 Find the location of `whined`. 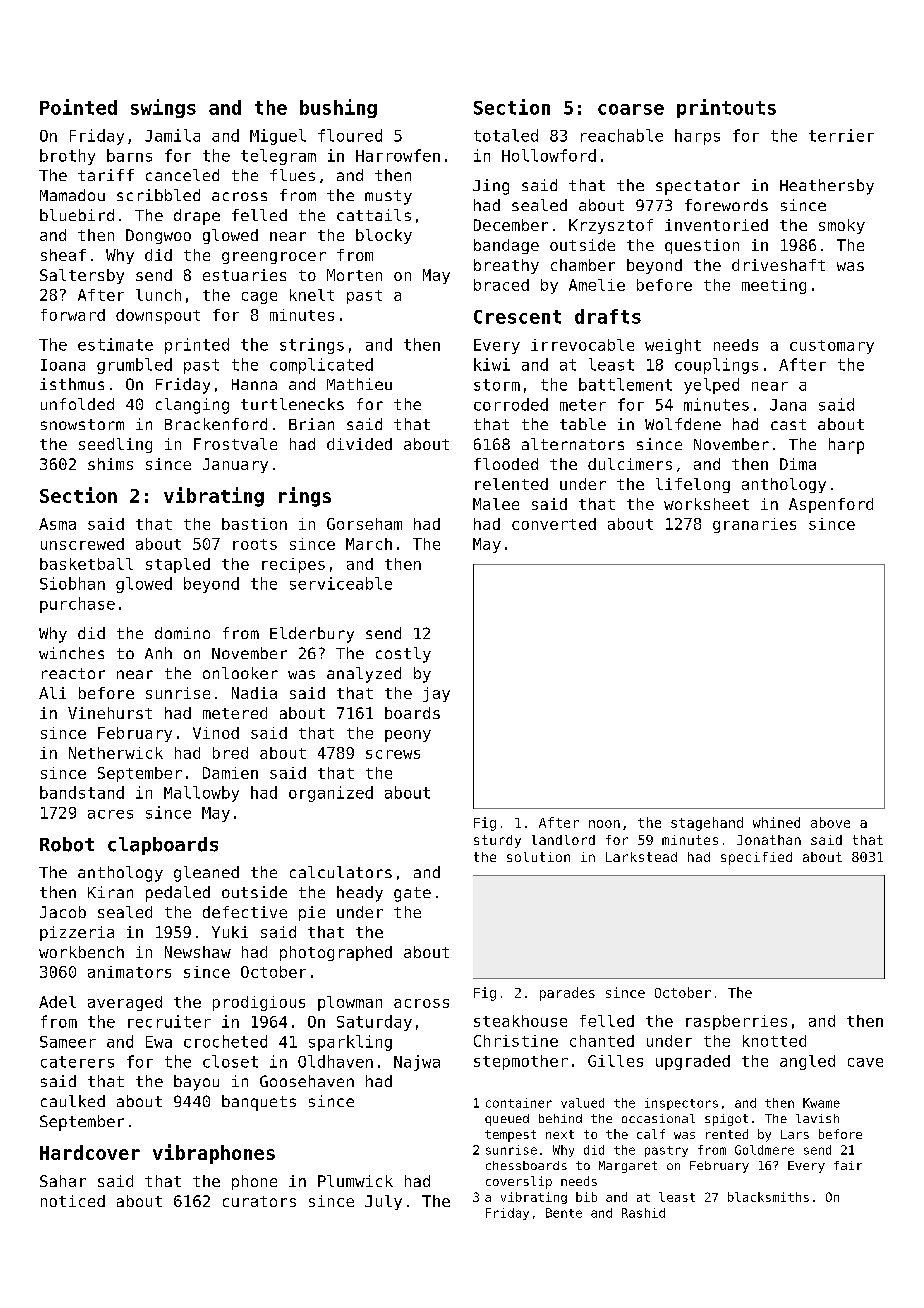

whined is located at coordinates (776, 822).
